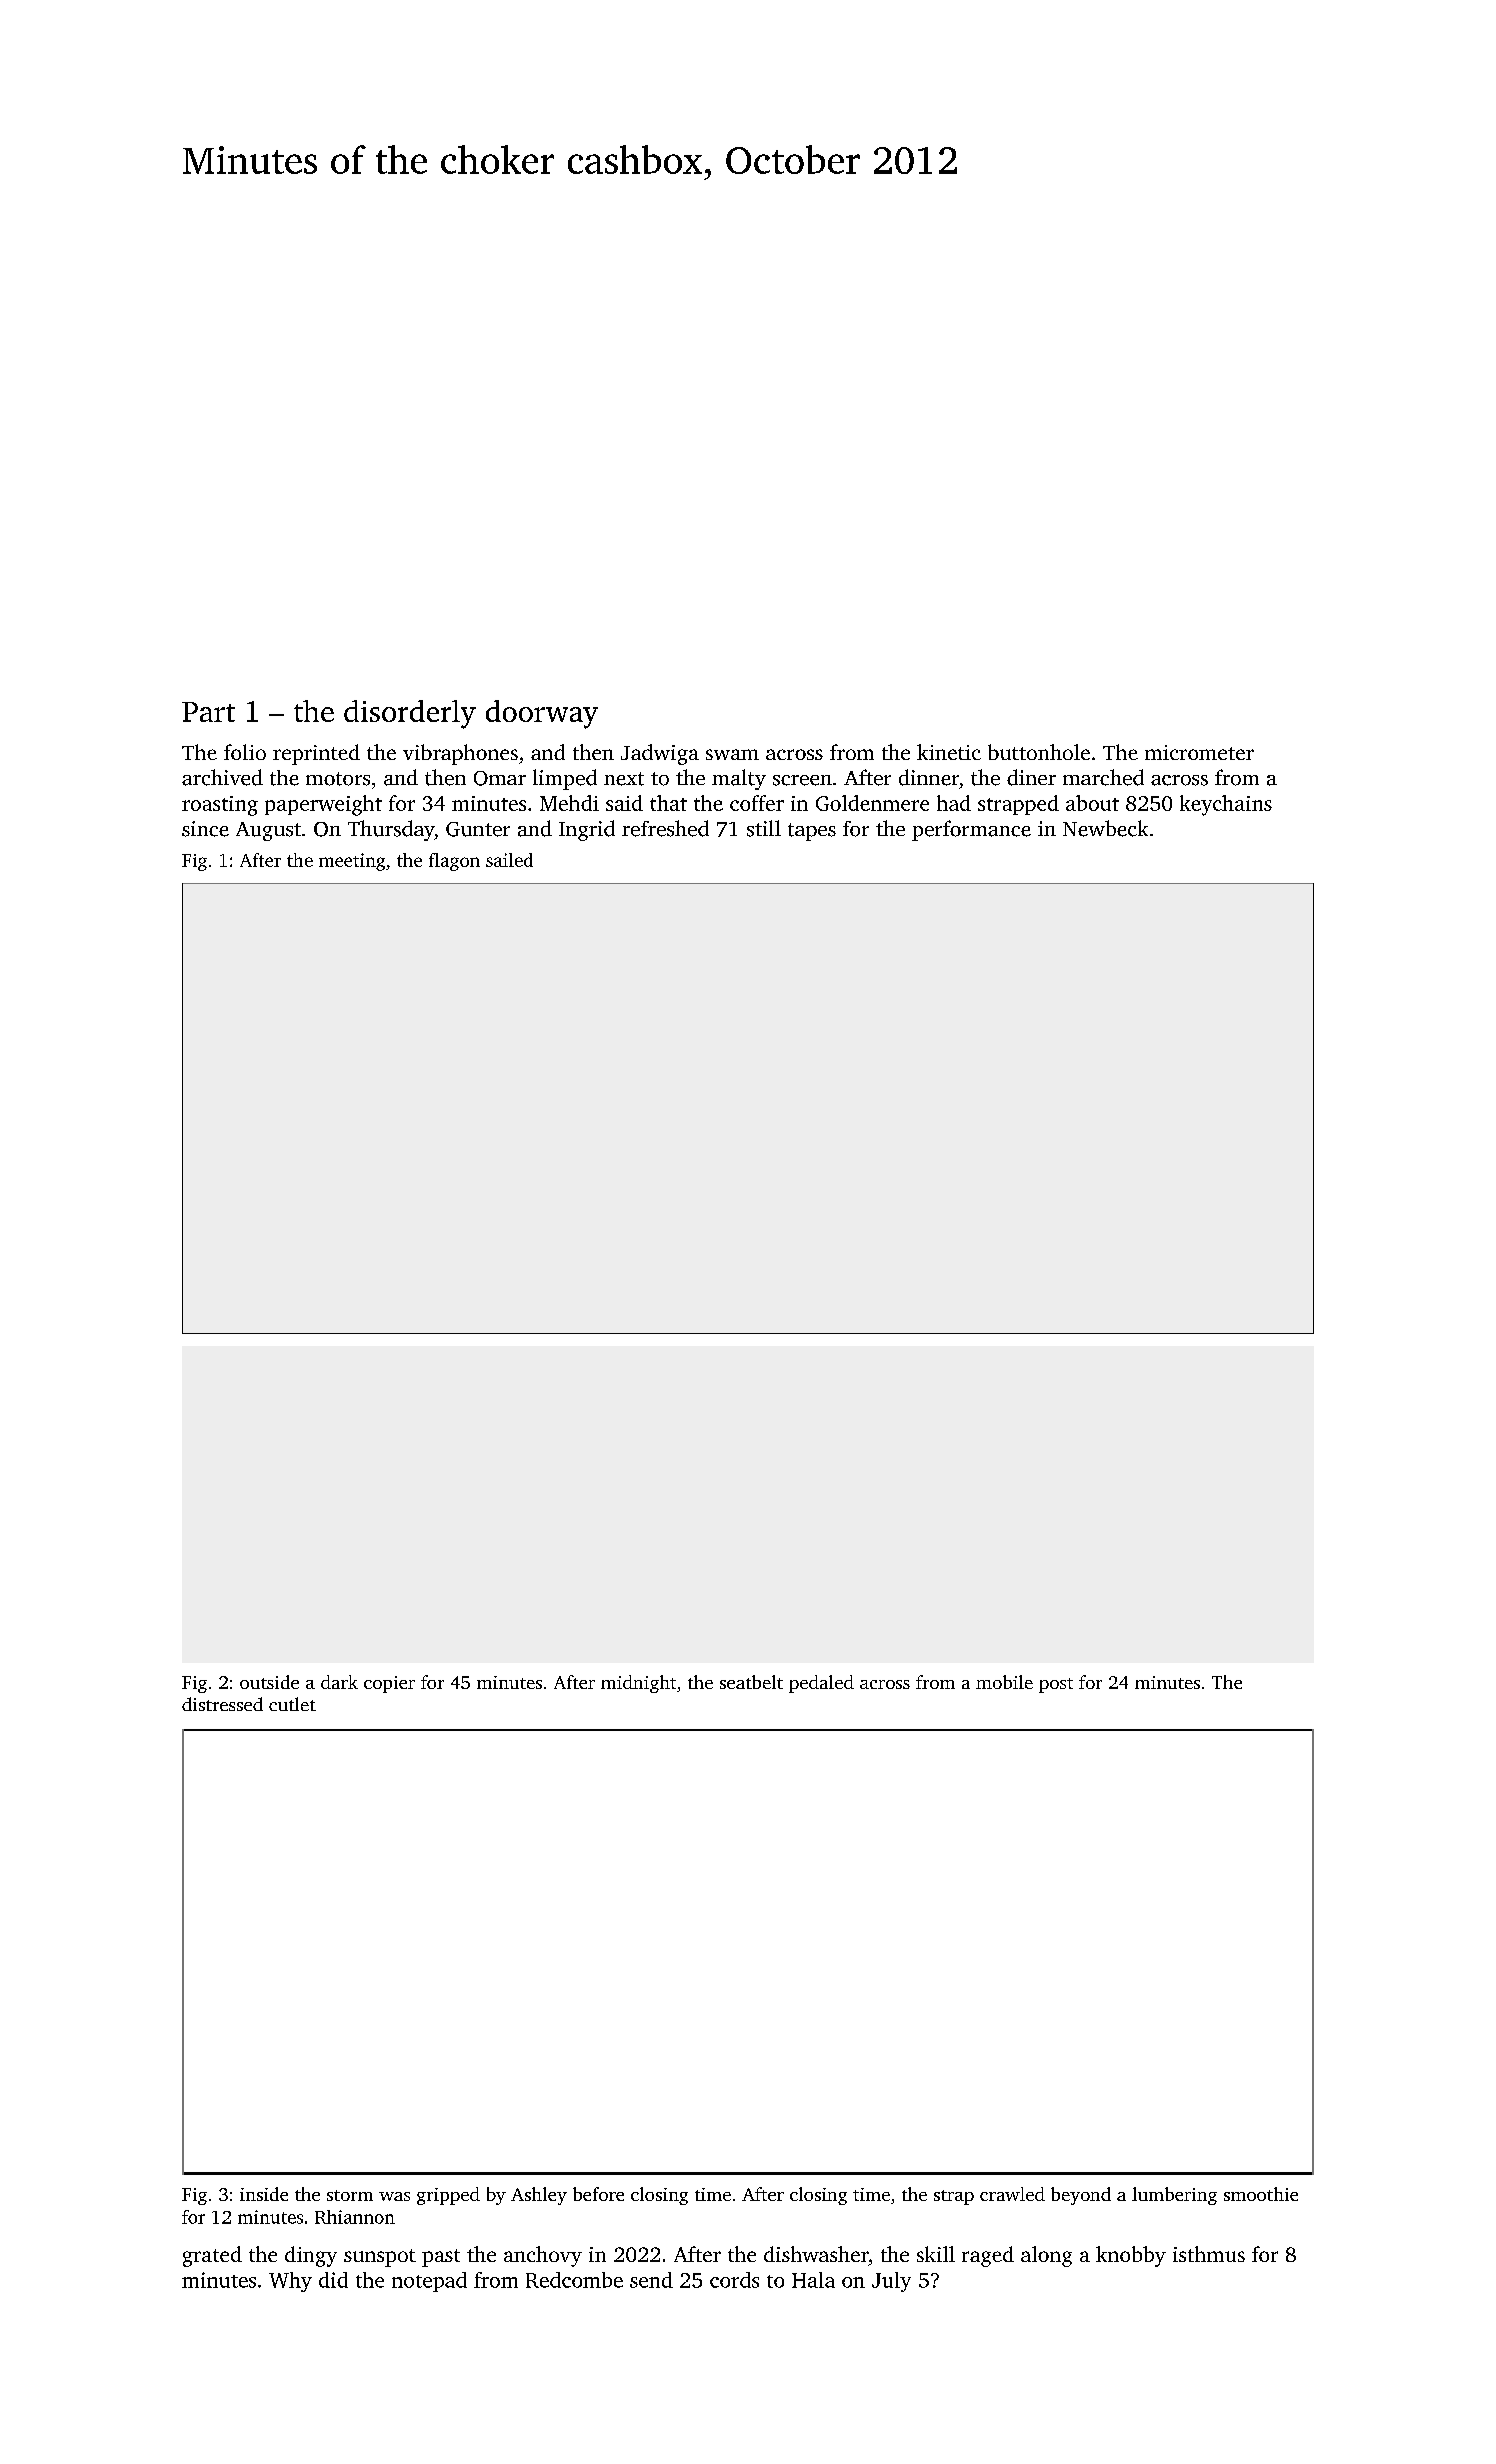 This screenshot has width=1496, height=2464. Describe the element at coordinates (264, 2194) in the screenshot. I see `inside` at that location.
